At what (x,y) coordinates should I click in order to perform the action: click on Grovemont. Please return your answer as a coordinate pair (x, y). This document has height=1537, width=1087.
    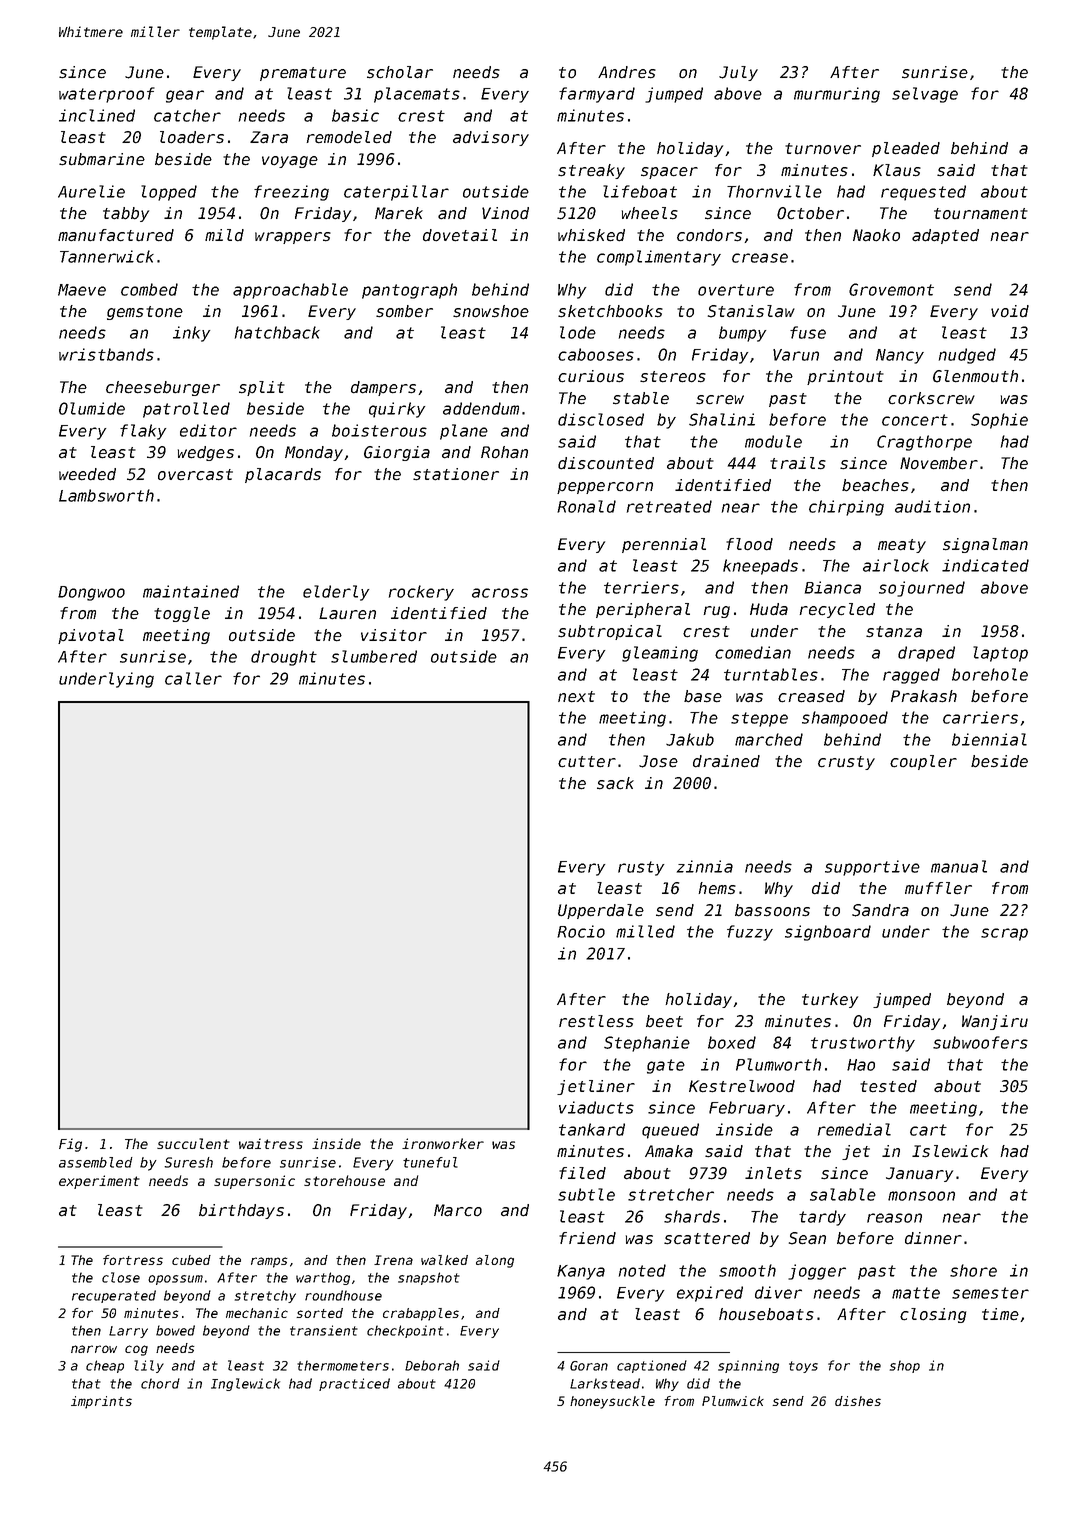
    Looking at the image, I should click on (891, 289).
